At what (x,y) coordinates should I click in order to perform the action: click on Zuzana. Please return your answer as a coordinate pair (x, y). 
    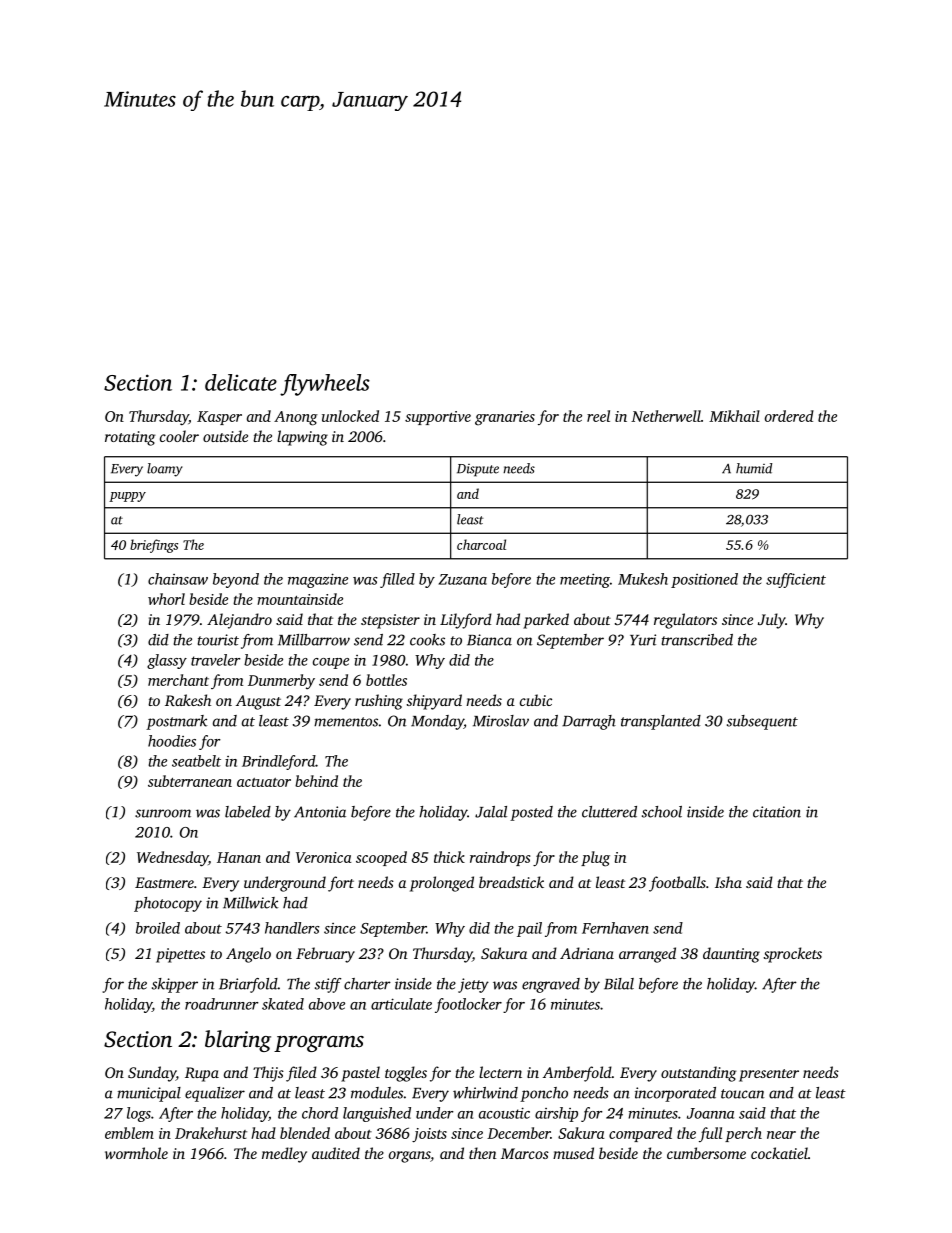
    Looking at the image, I should click on (462, 579).
